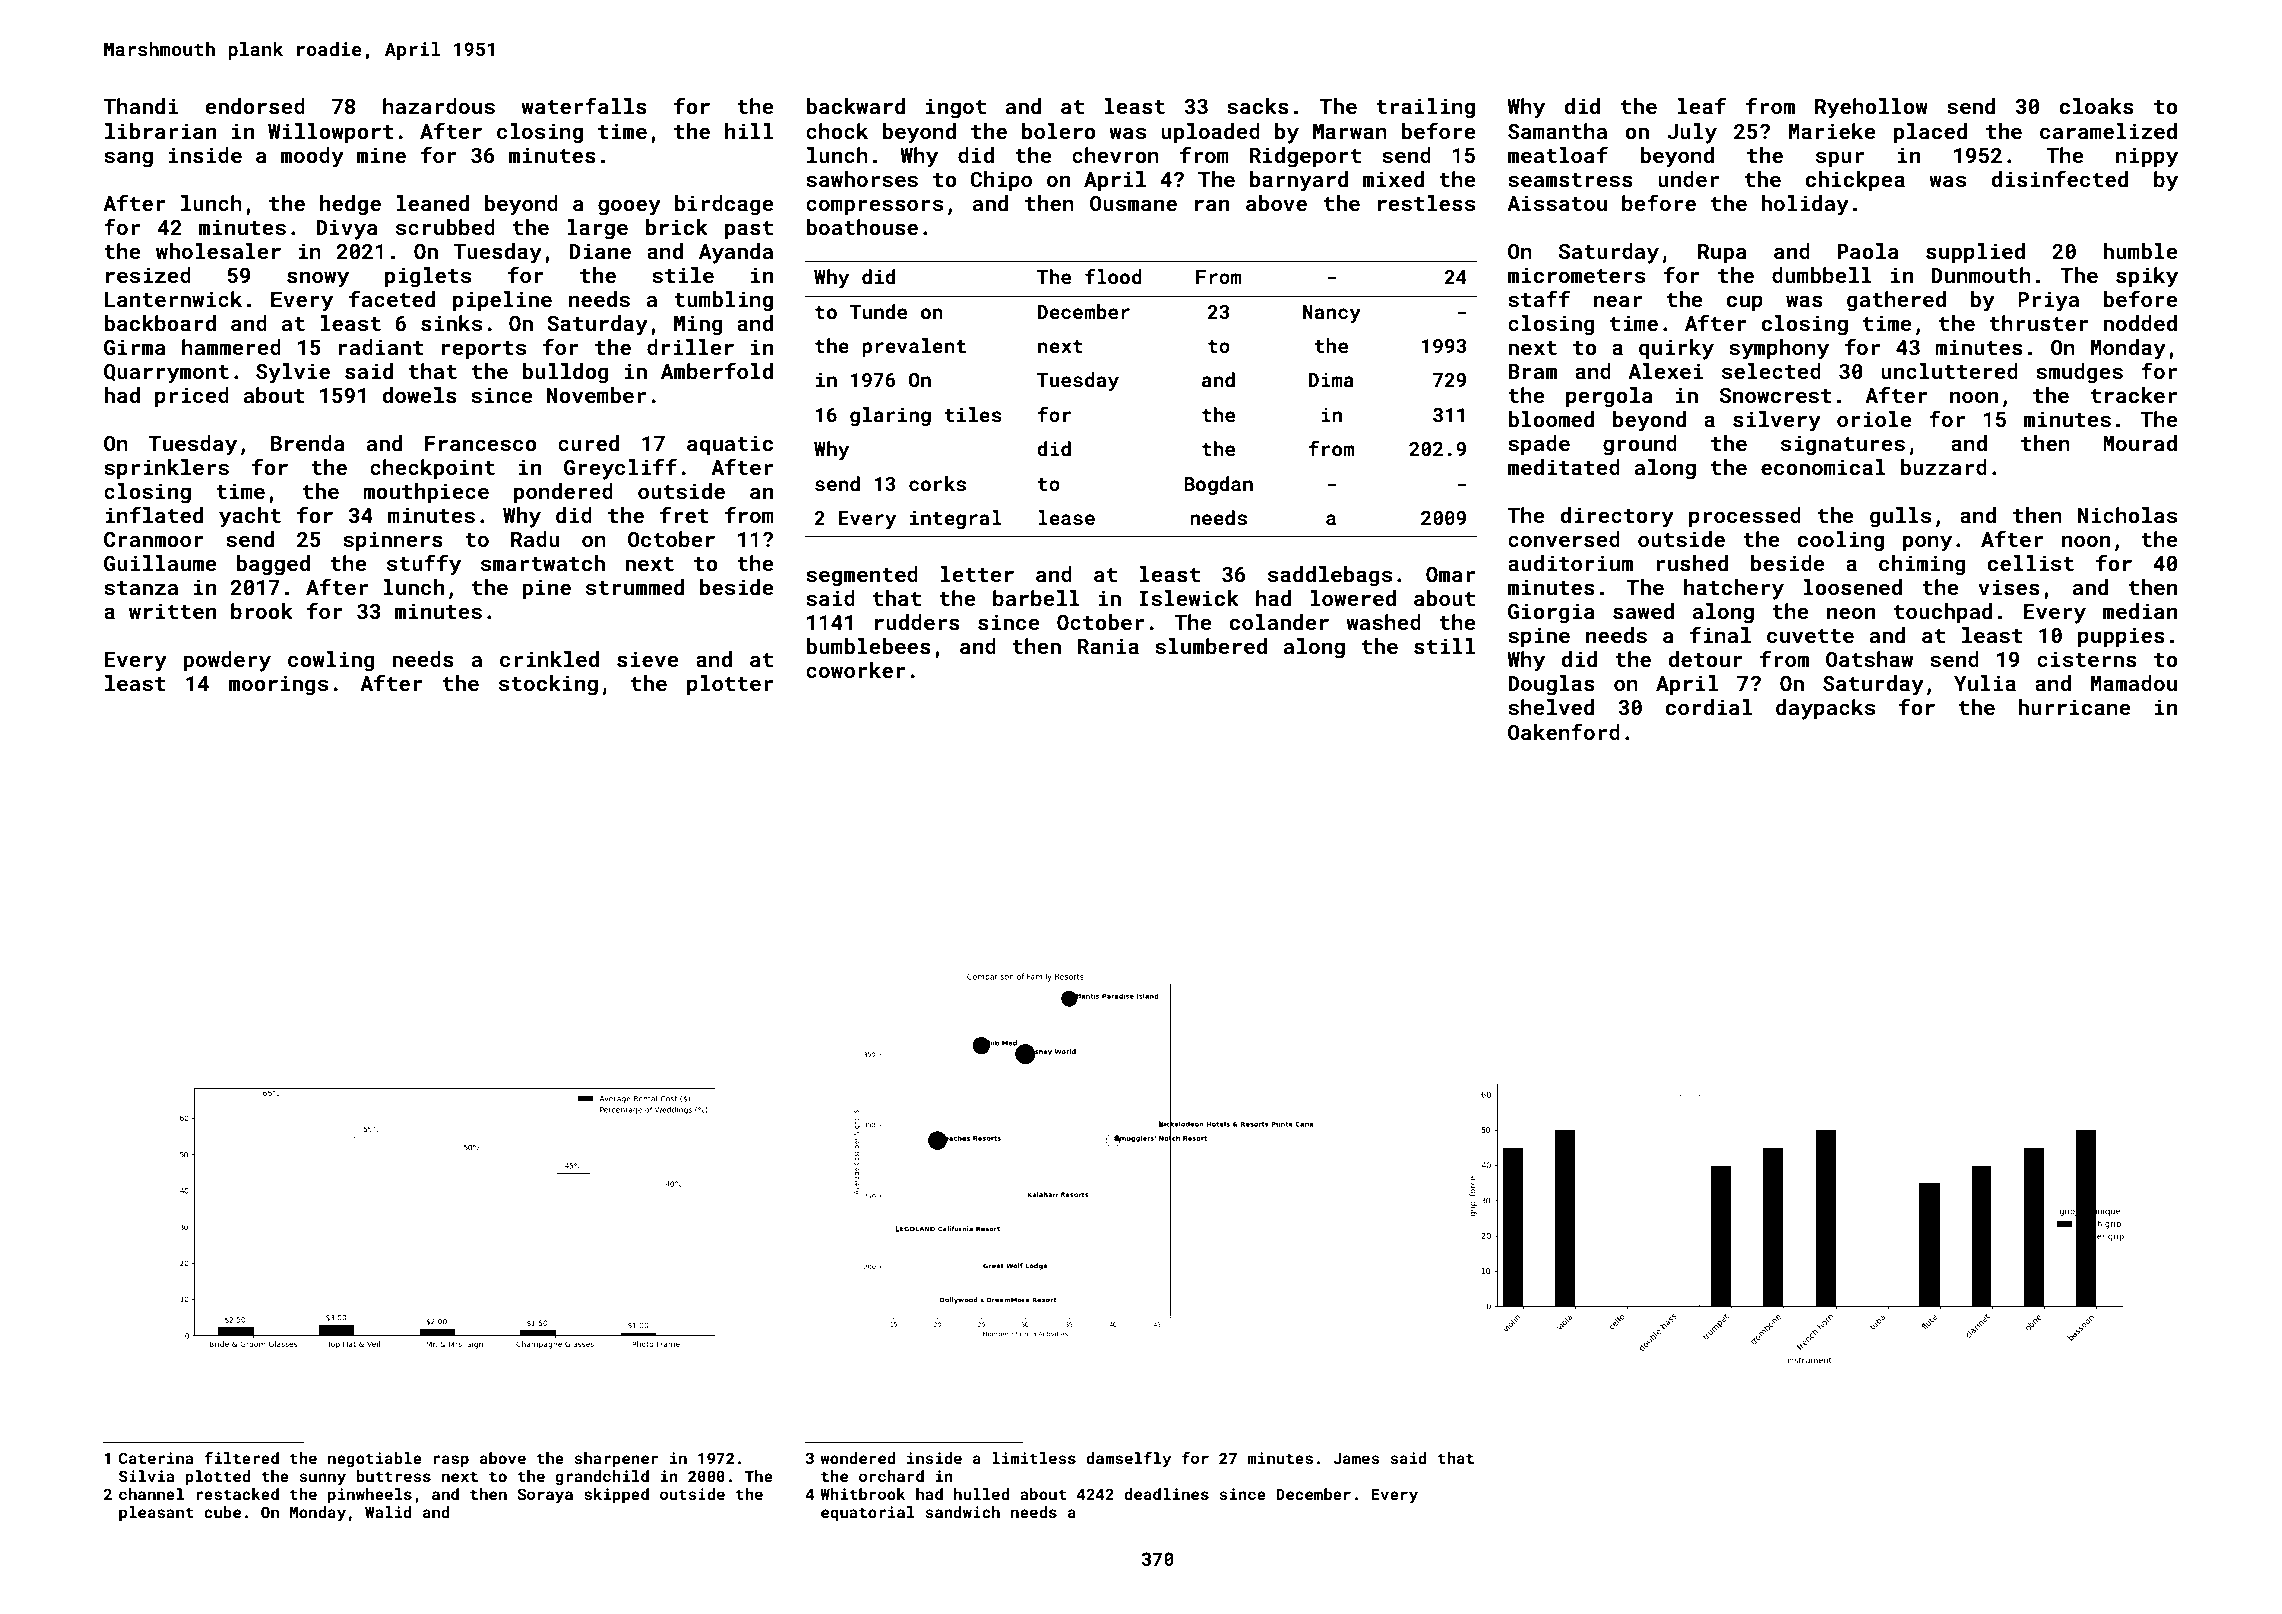  Describe the element at coordinates (2074, 707) in the document. I see `hurricane` at that location.
